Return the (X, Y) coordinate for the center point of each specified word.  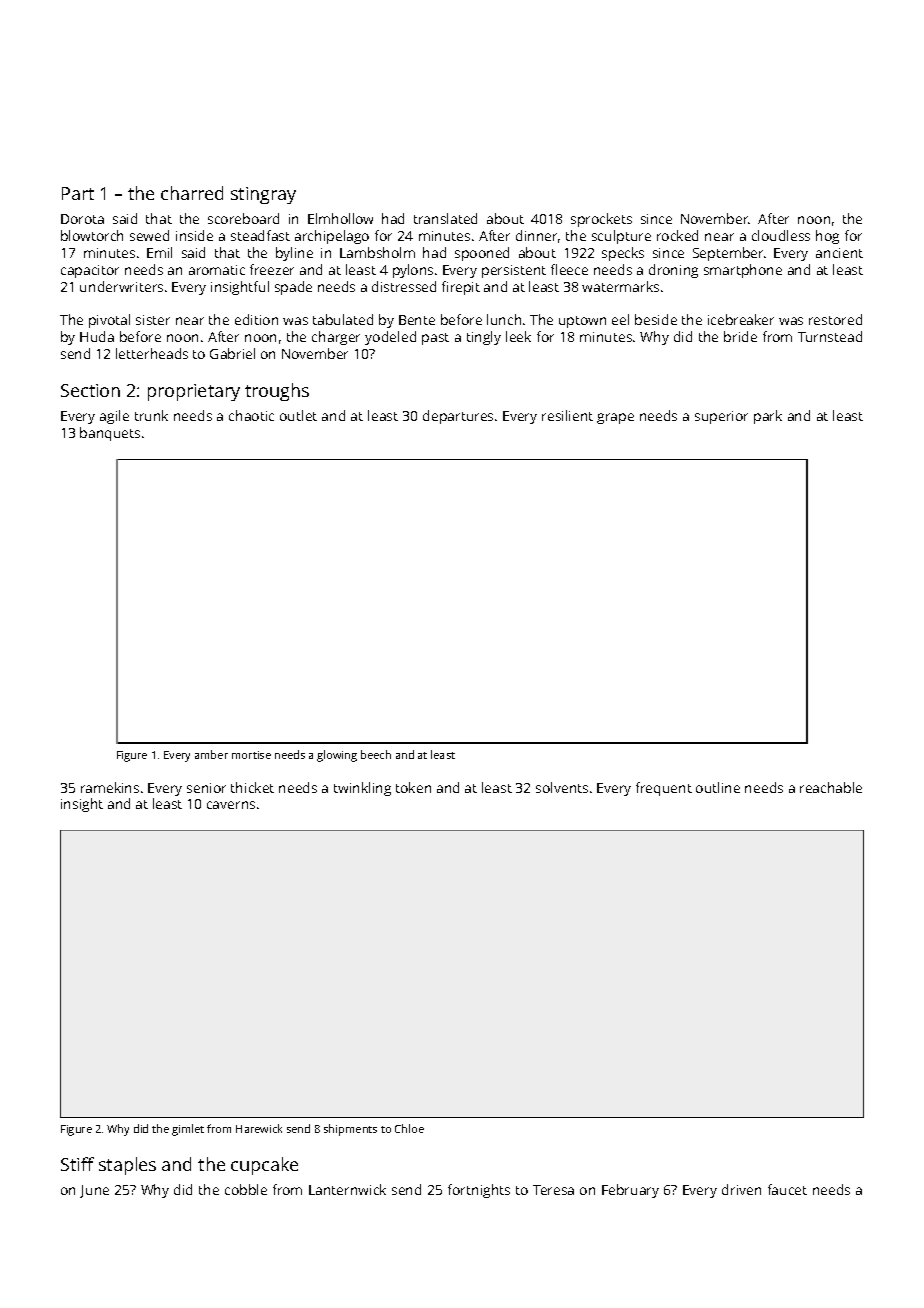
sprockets (601, 220)
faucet (787, 1189)
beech (376, 754)
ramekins (110, 787)
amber (211, 754)
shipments (350, 1130)
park (768, 417)
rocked (677, 235)
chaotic (251, 415)
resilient (567, 415)
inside (194, 235)
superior (721, 417)
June (94, 1191)
